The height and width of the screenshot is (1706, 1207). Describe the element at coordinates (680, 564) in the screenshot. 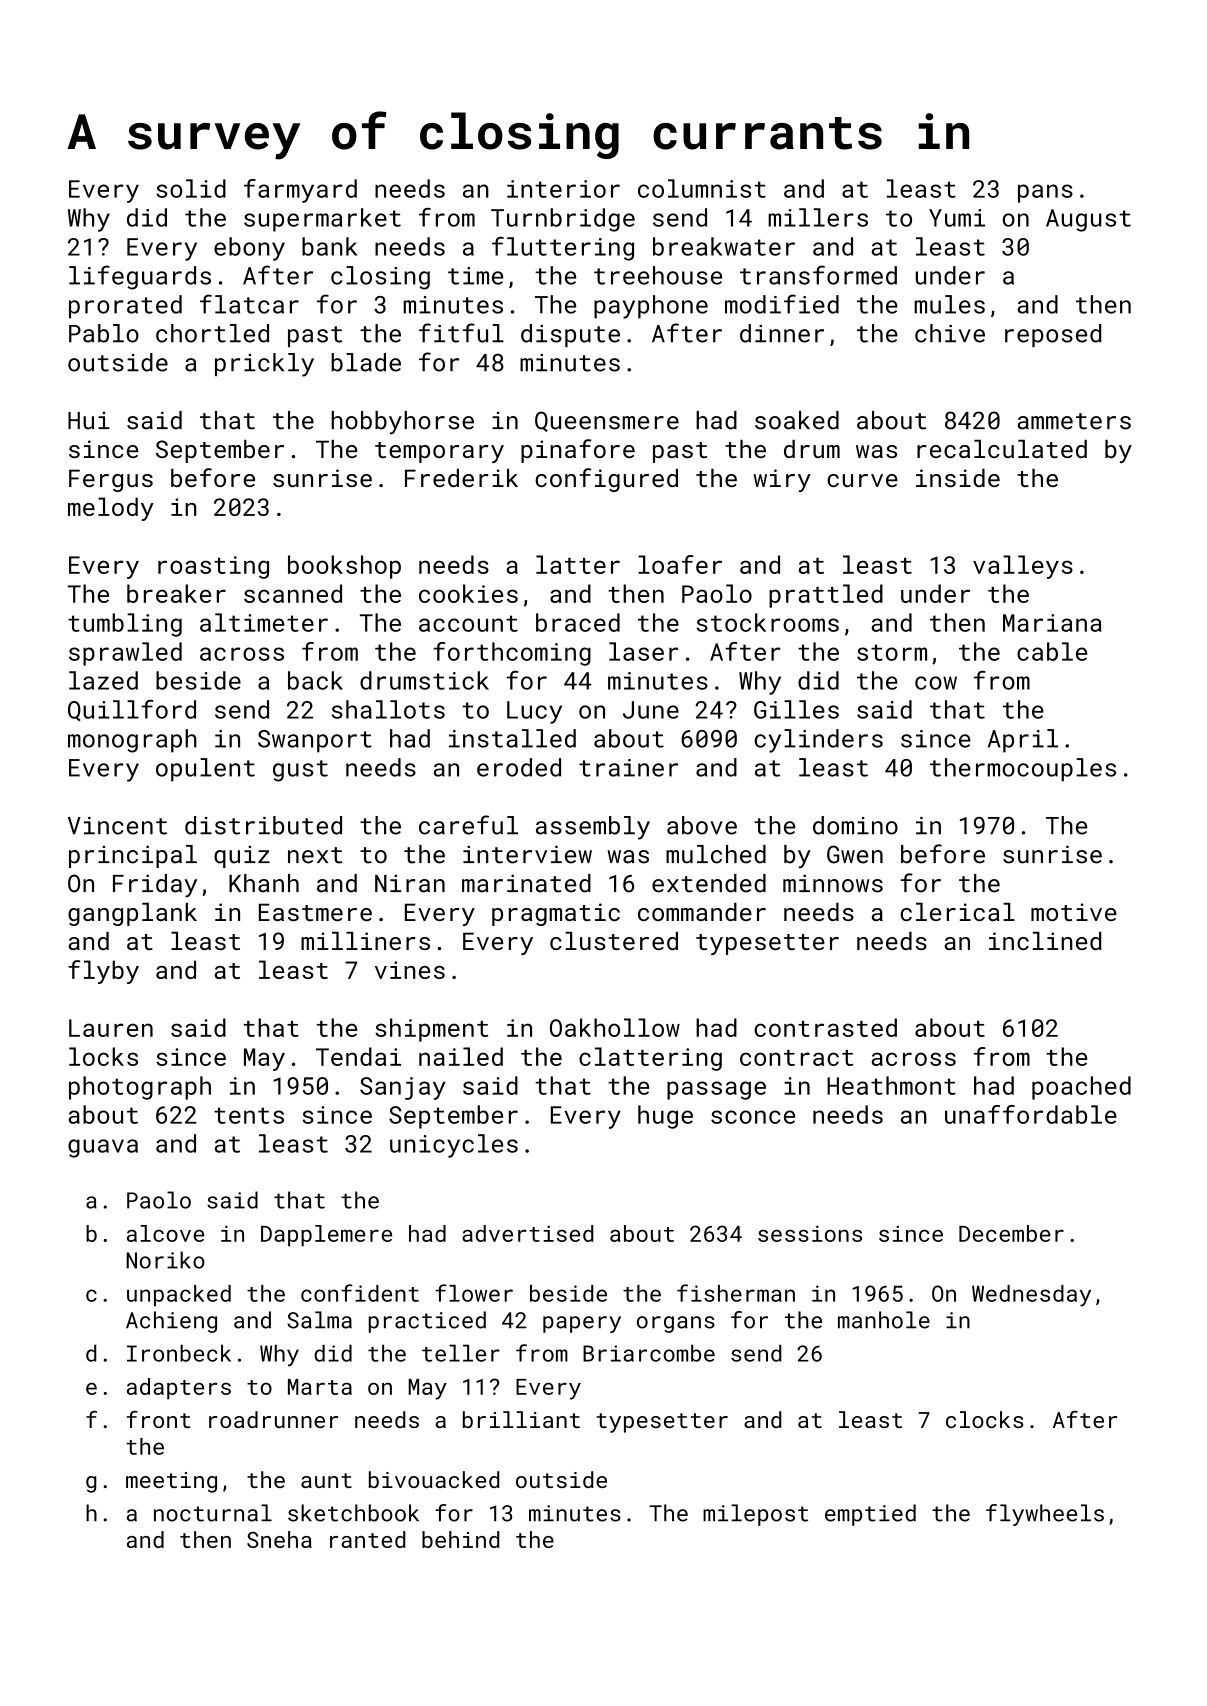

I see `loafer` at that location.
